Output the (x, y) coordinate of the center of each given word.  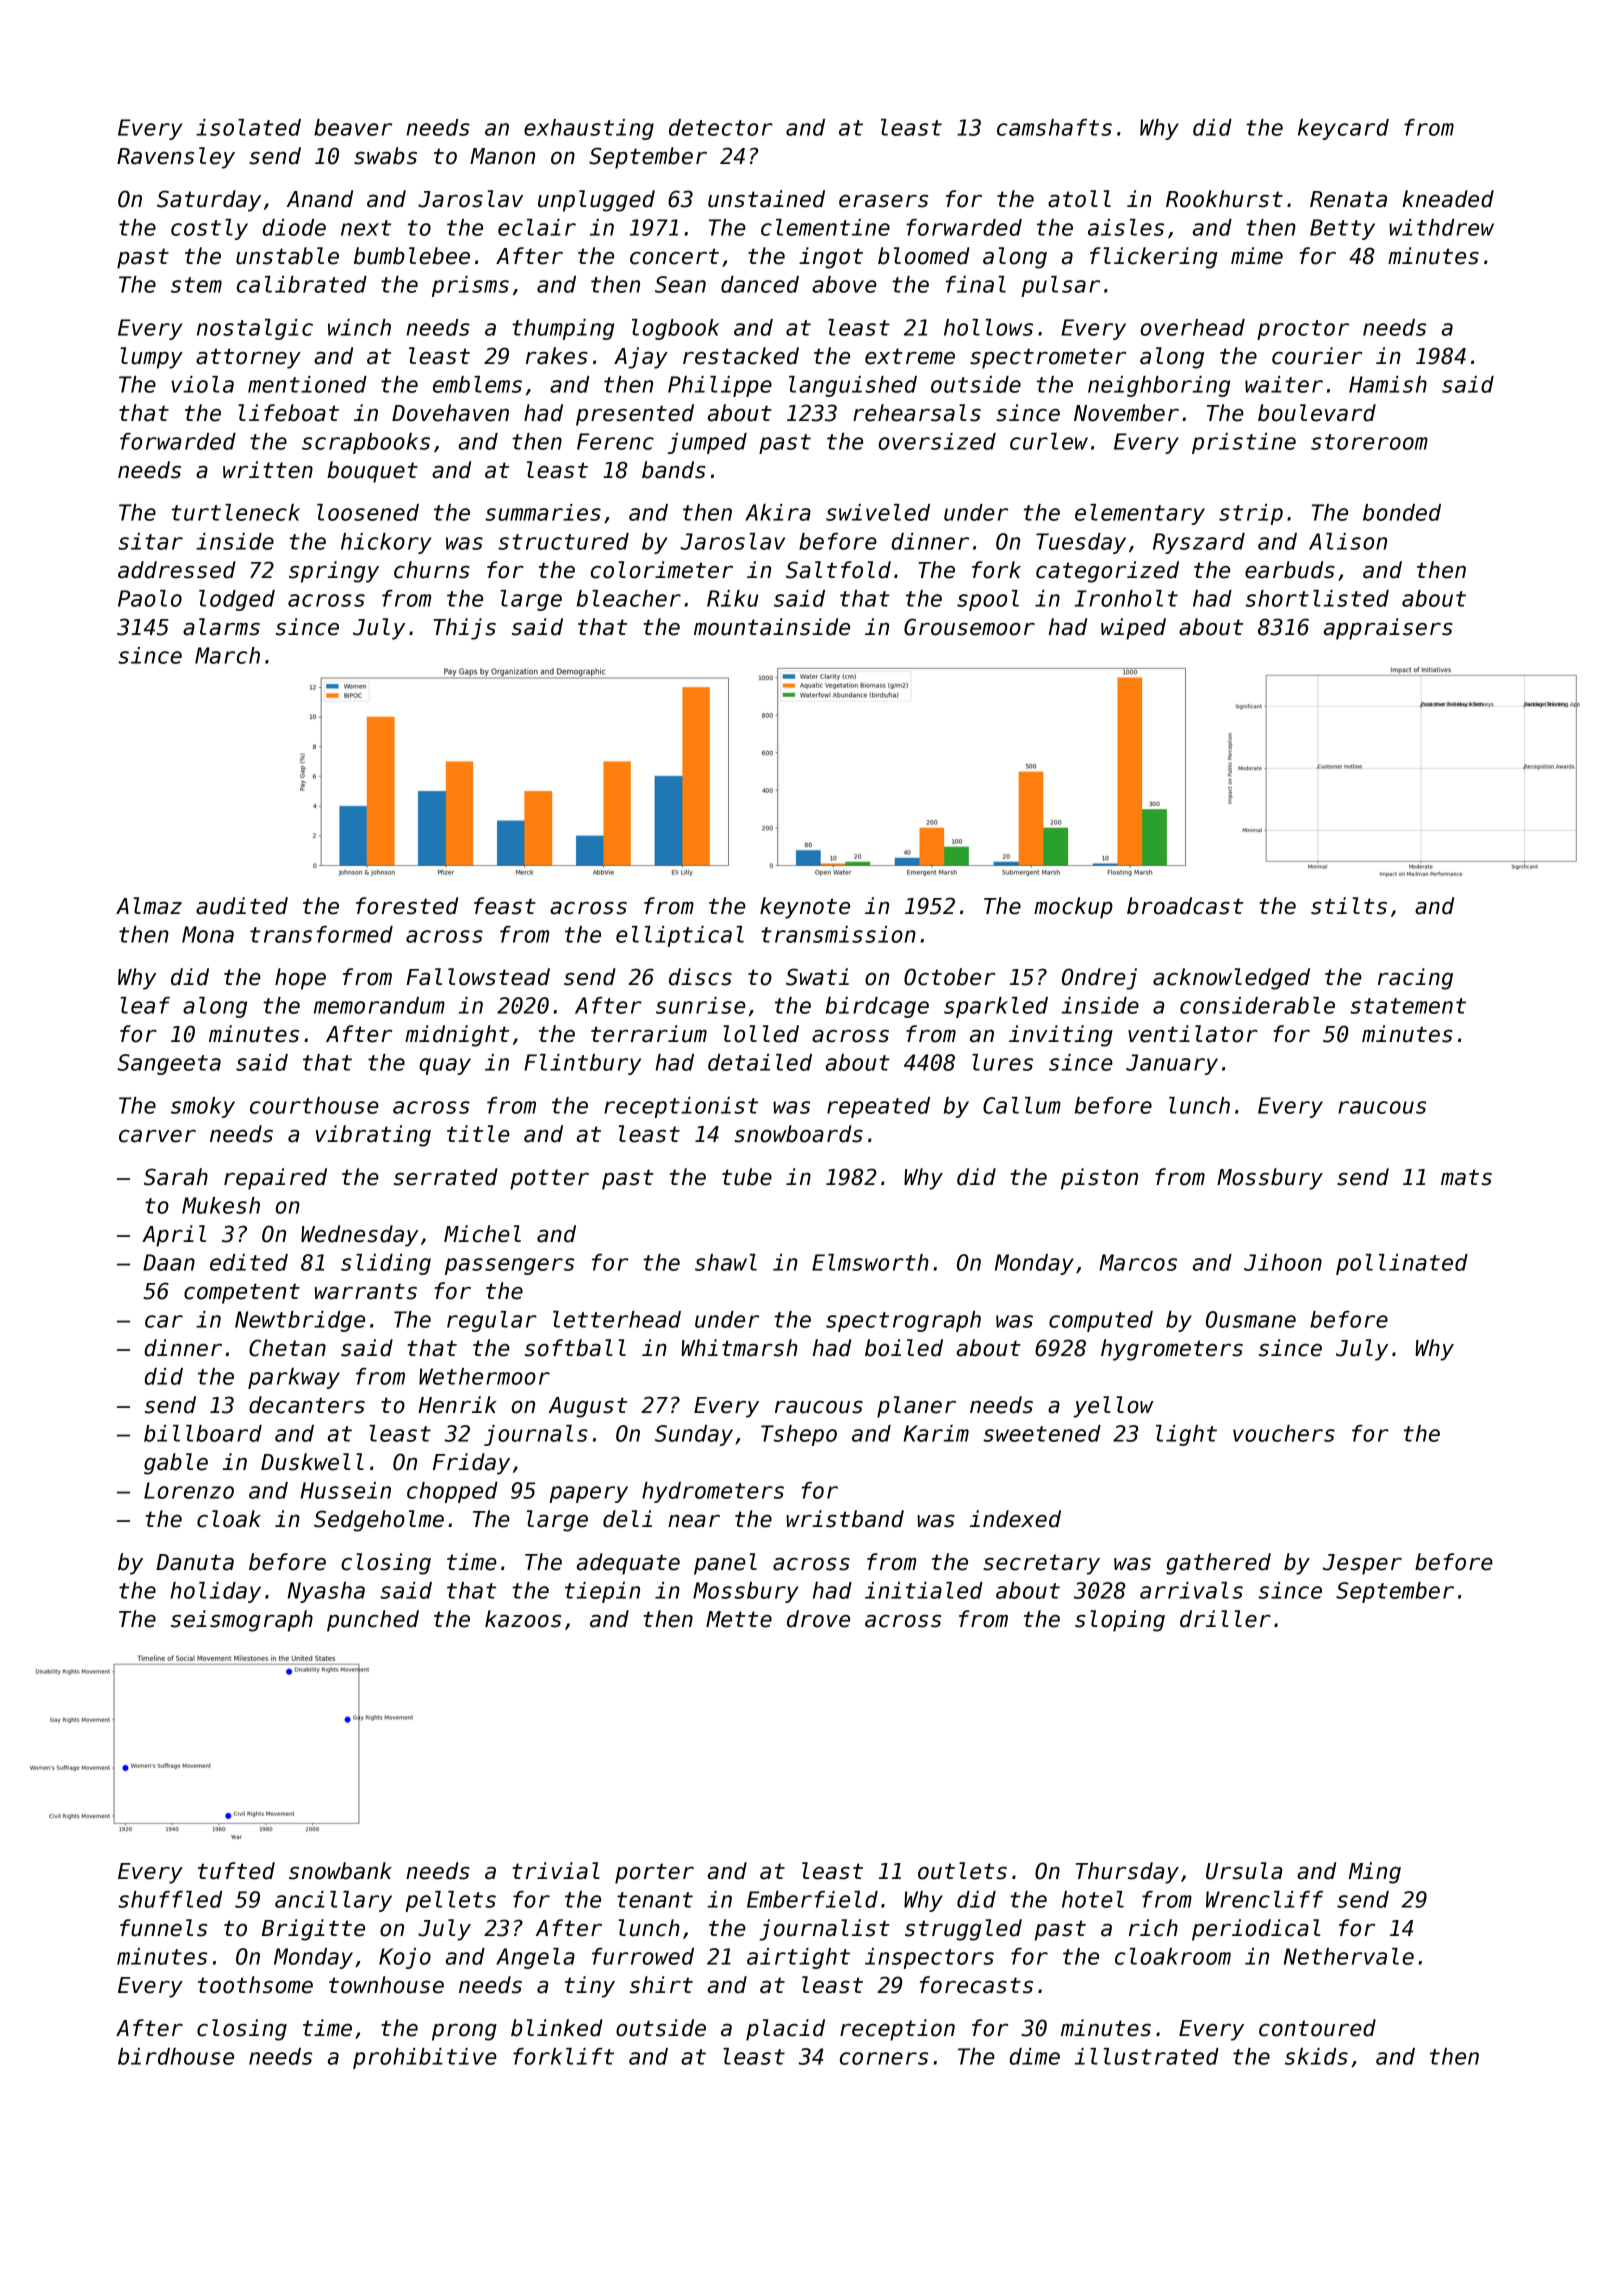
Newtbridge (300, 1321)
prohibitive (425, 2058)
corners (884, 2058)
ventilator (1193, 1034)
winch (359, 327)
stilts (1349, 906)
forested (407, 906)
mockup (1073, 908)
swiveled (878, 512)
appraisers (1388, 629)
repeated (878, 1107)
